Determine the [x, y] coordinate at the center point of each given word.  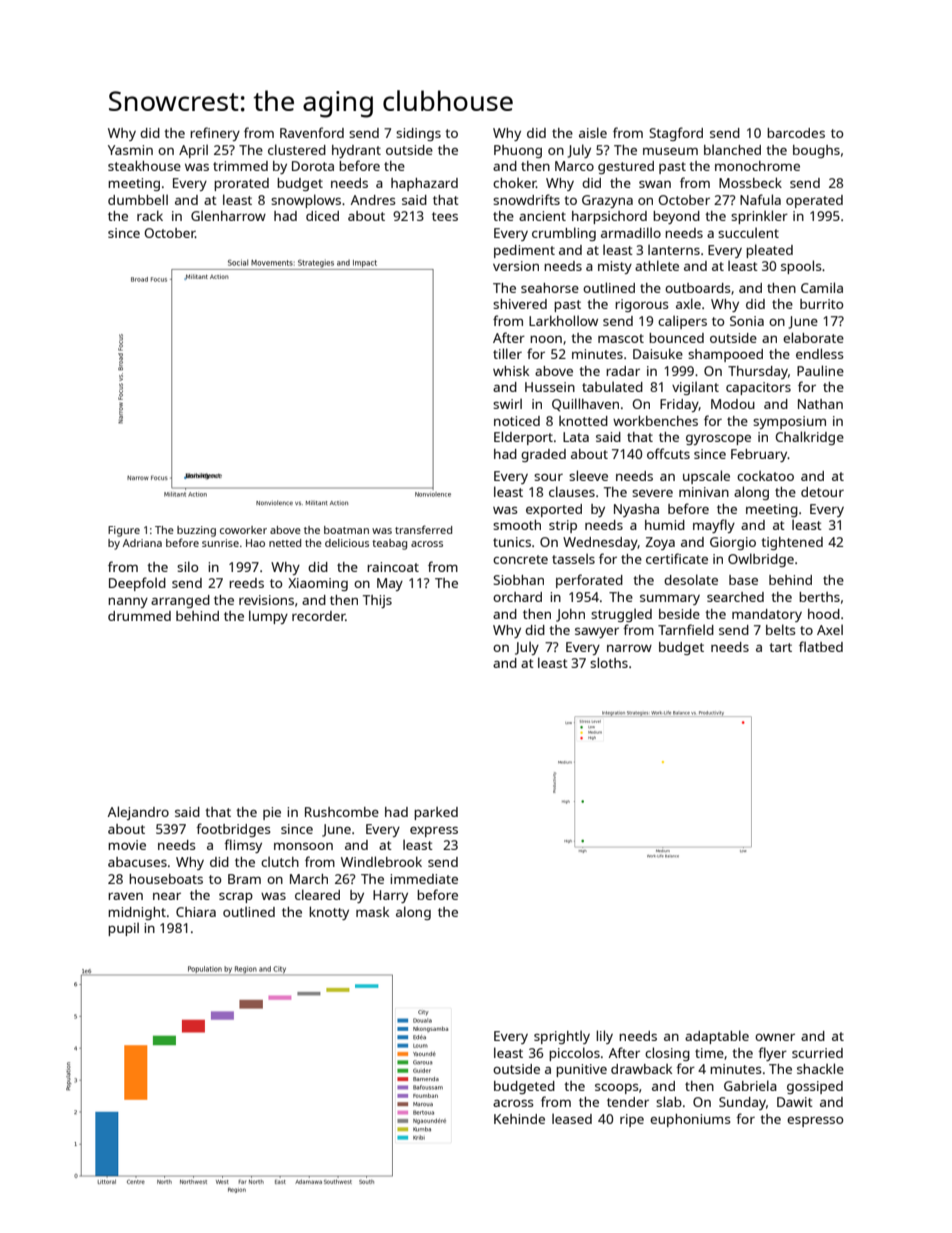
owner [775, 1037]
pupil [123, 929]
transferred [423, 529]
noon [546, 339]
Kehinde [519, 1119]
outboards [697, 288]
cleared [317, 894]
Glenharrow [228, 215]
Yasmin [130, 150]
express [434, 832]
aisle [593, 132]
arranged [180, 601]
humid [665, 525]
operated [814, 201]
